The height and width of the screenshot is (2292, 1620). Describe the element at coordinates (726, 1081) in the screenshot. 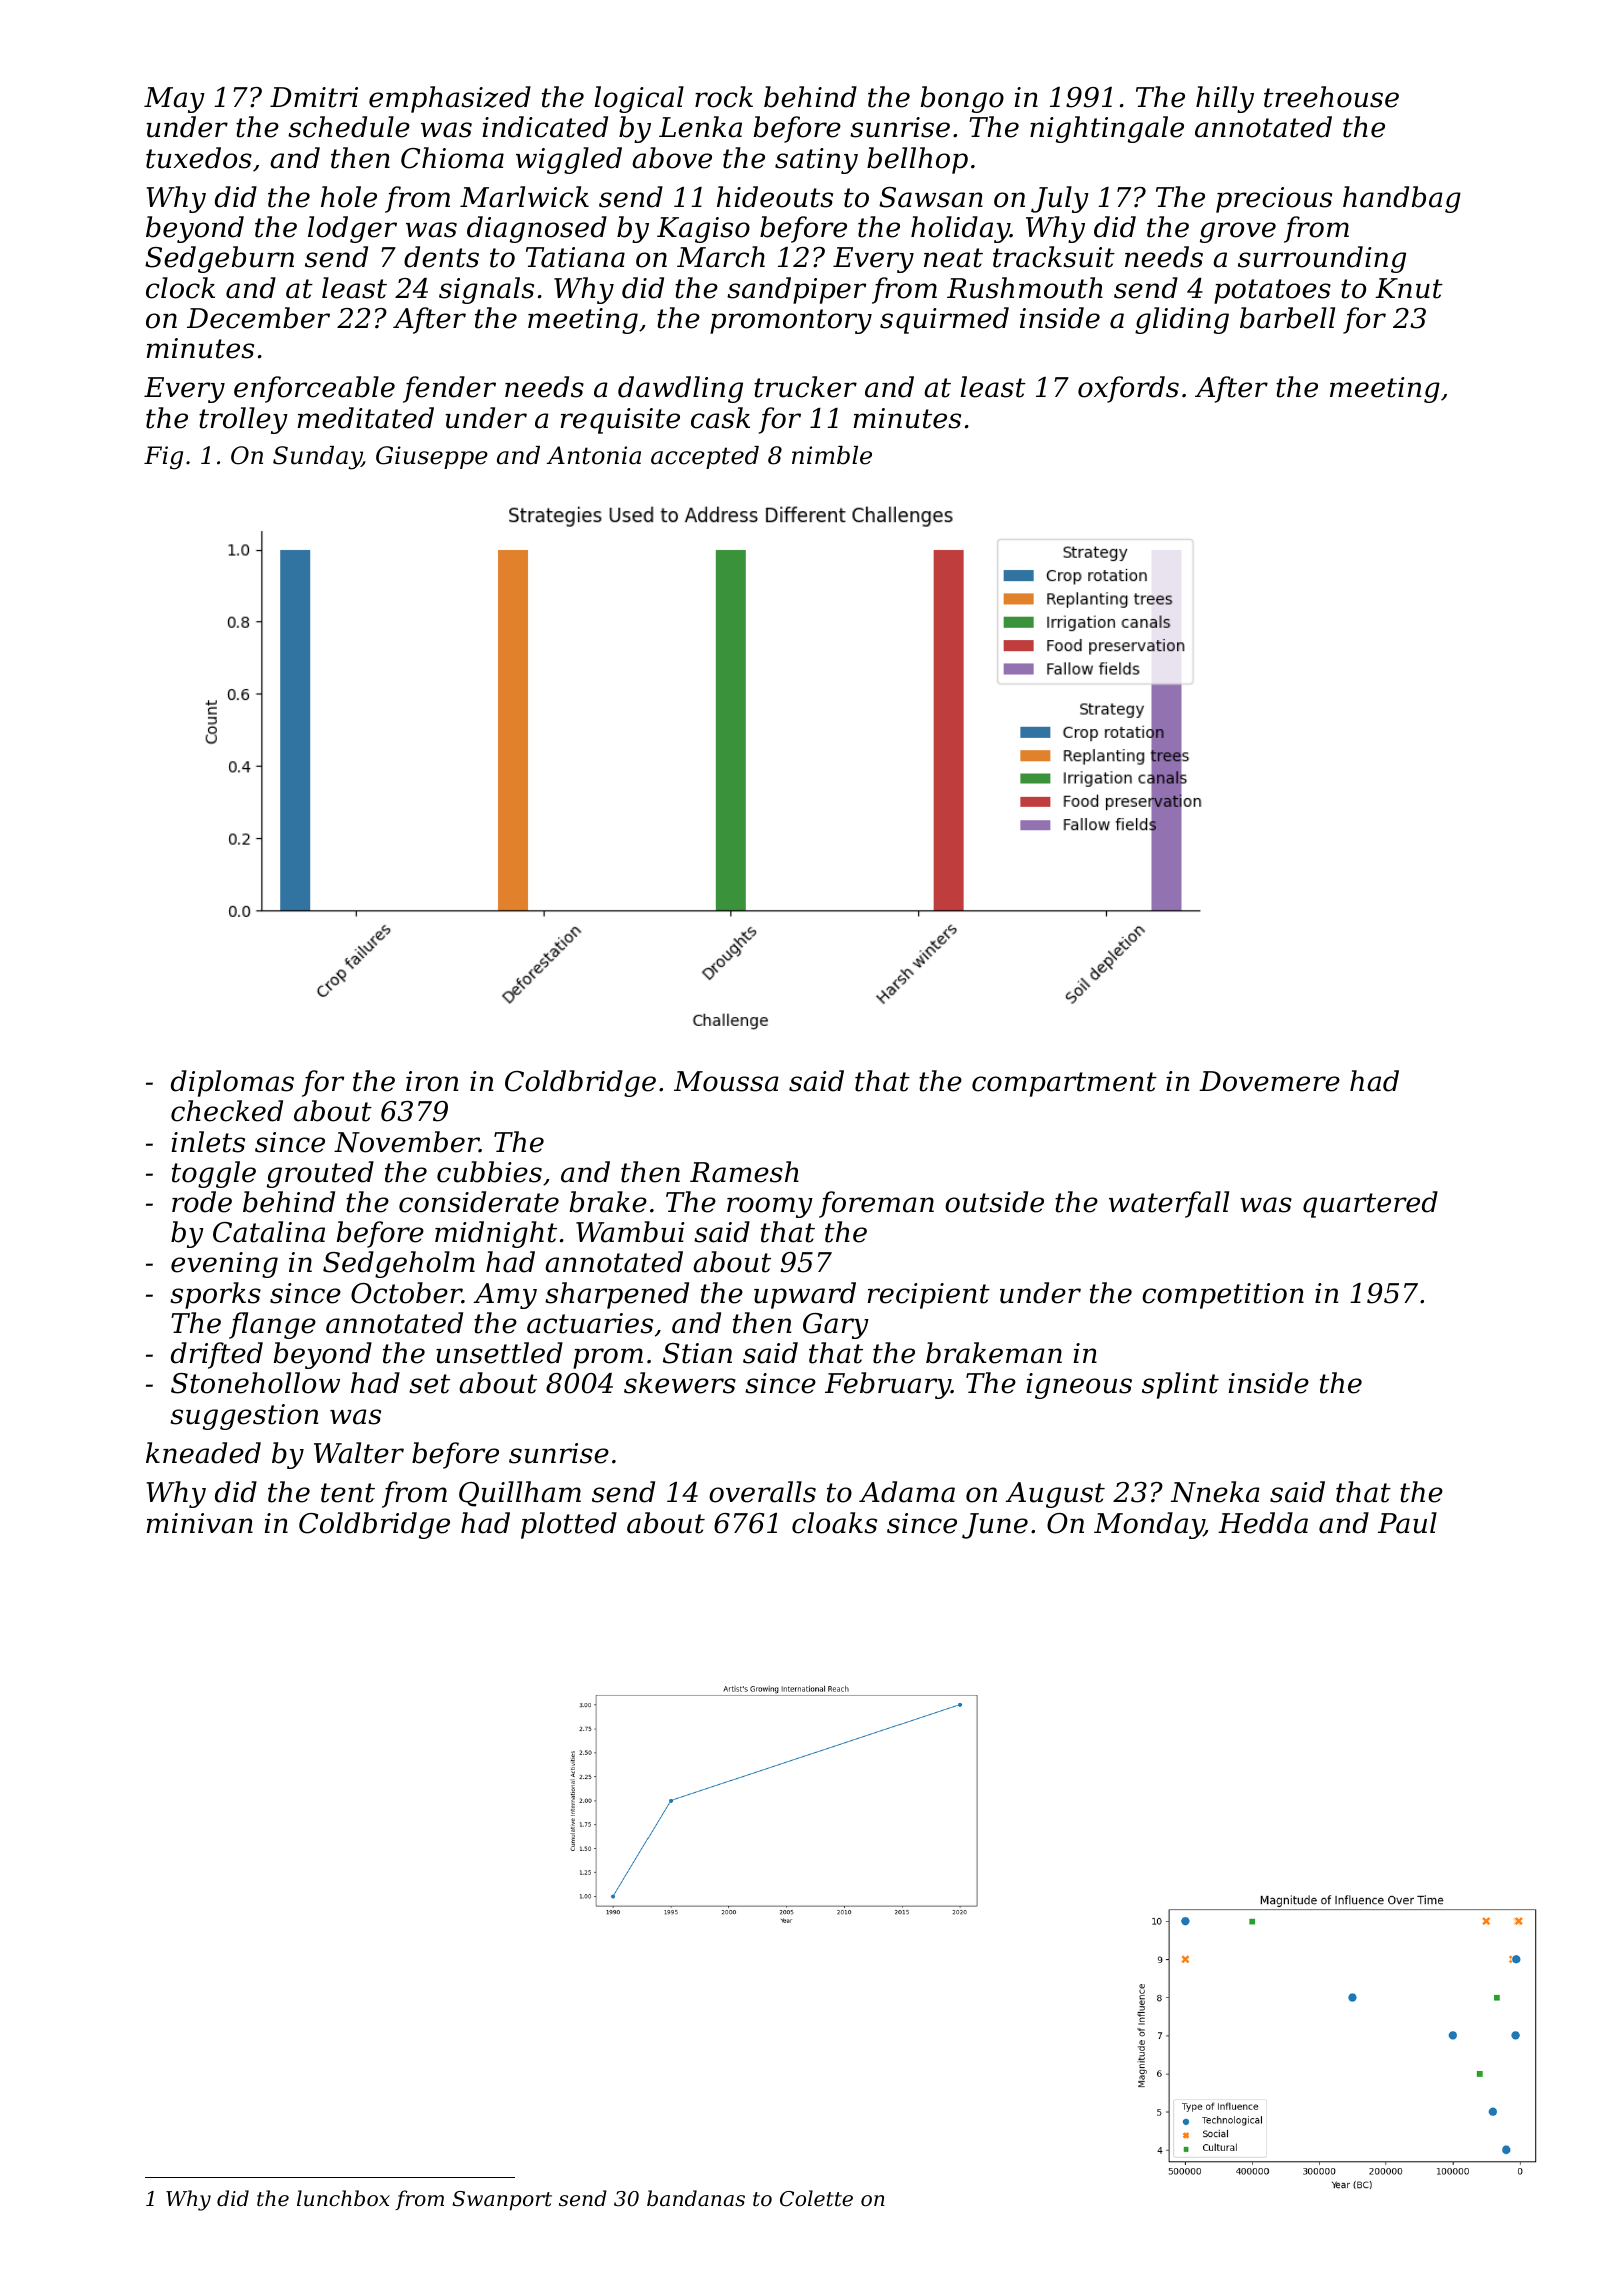

I see `Moussa` at that location.
